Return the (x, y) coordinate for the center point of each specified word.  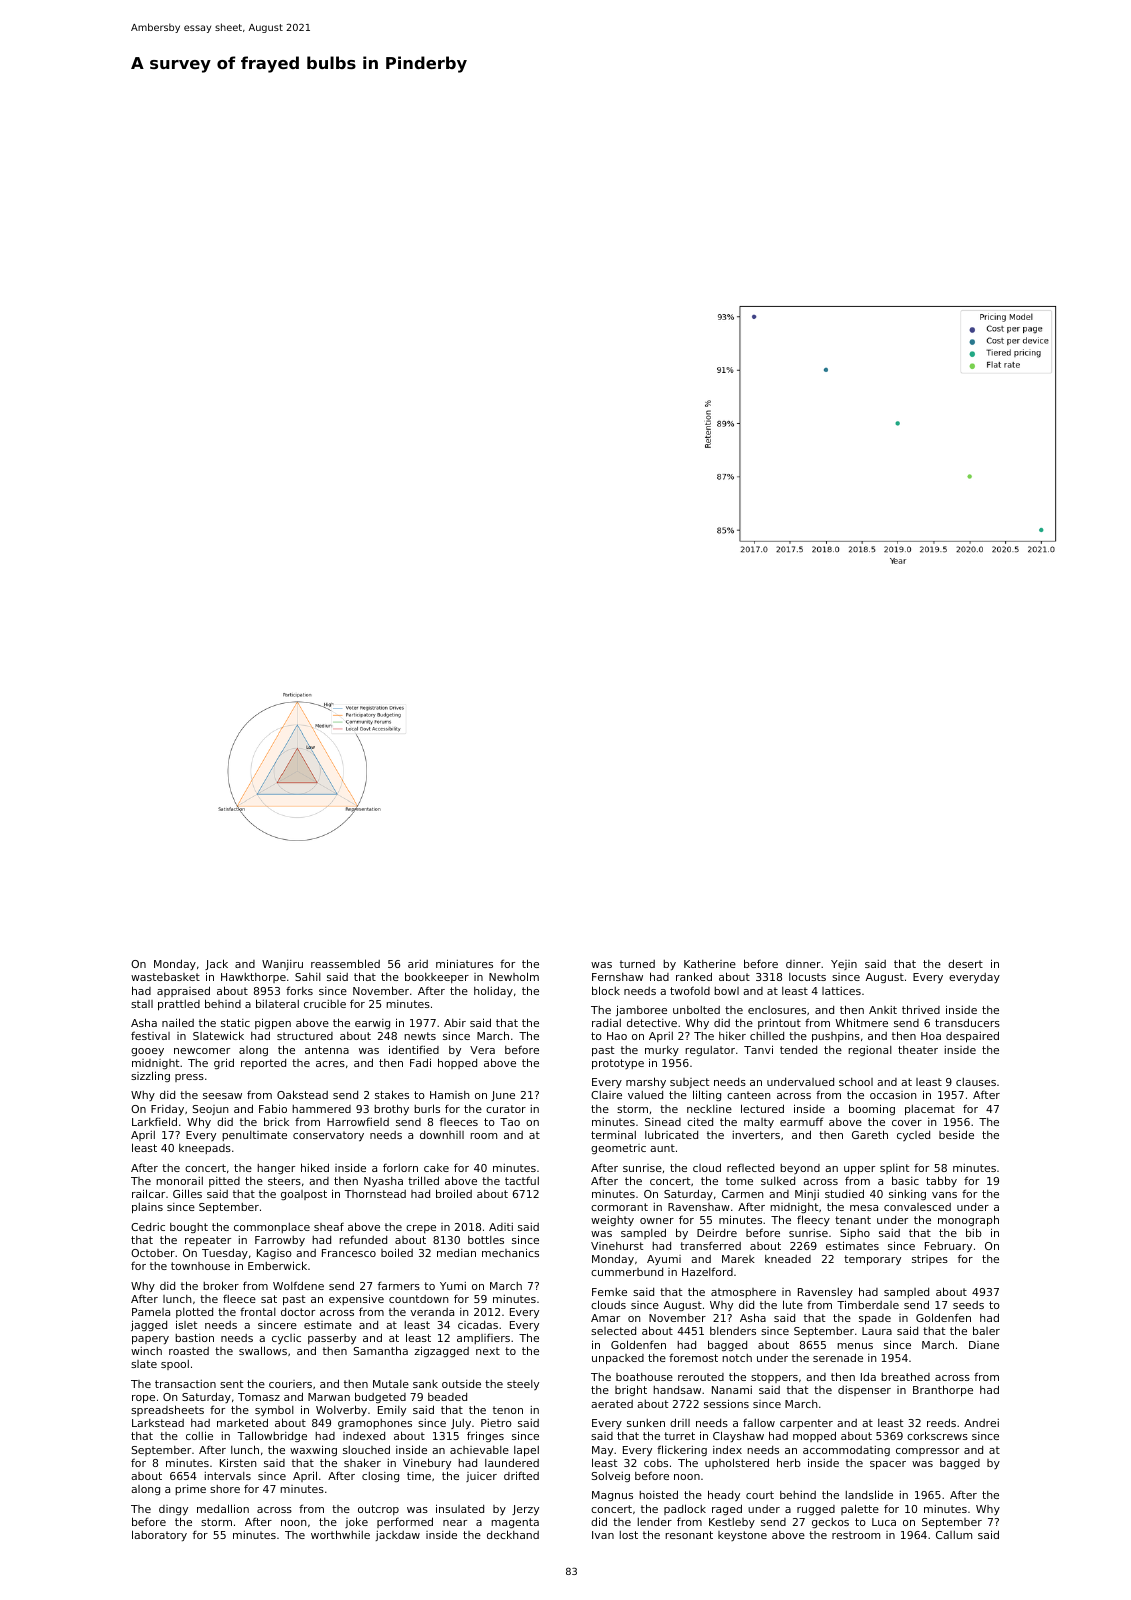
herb (789, 1462)
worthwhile (340, 1534)
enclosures (777, 1010)
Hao (617, 1036)
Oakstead (302, 1094)
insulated (460, 1508)
